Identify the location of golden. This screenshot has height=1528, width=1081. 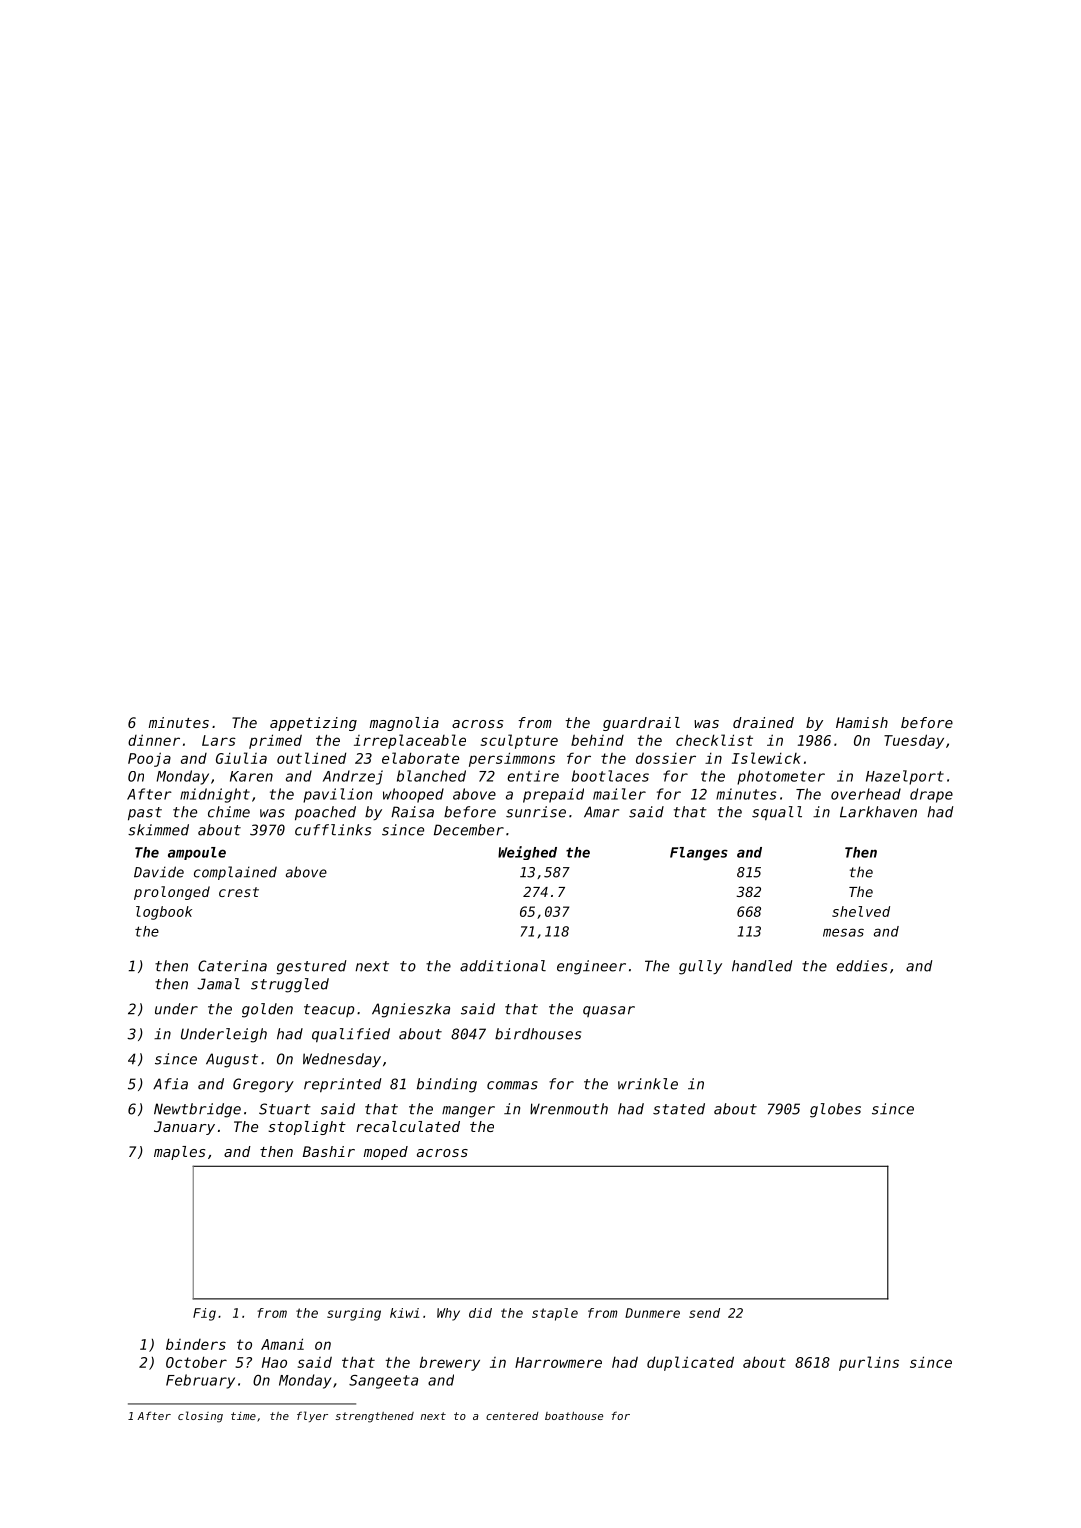
(267, 1010).
